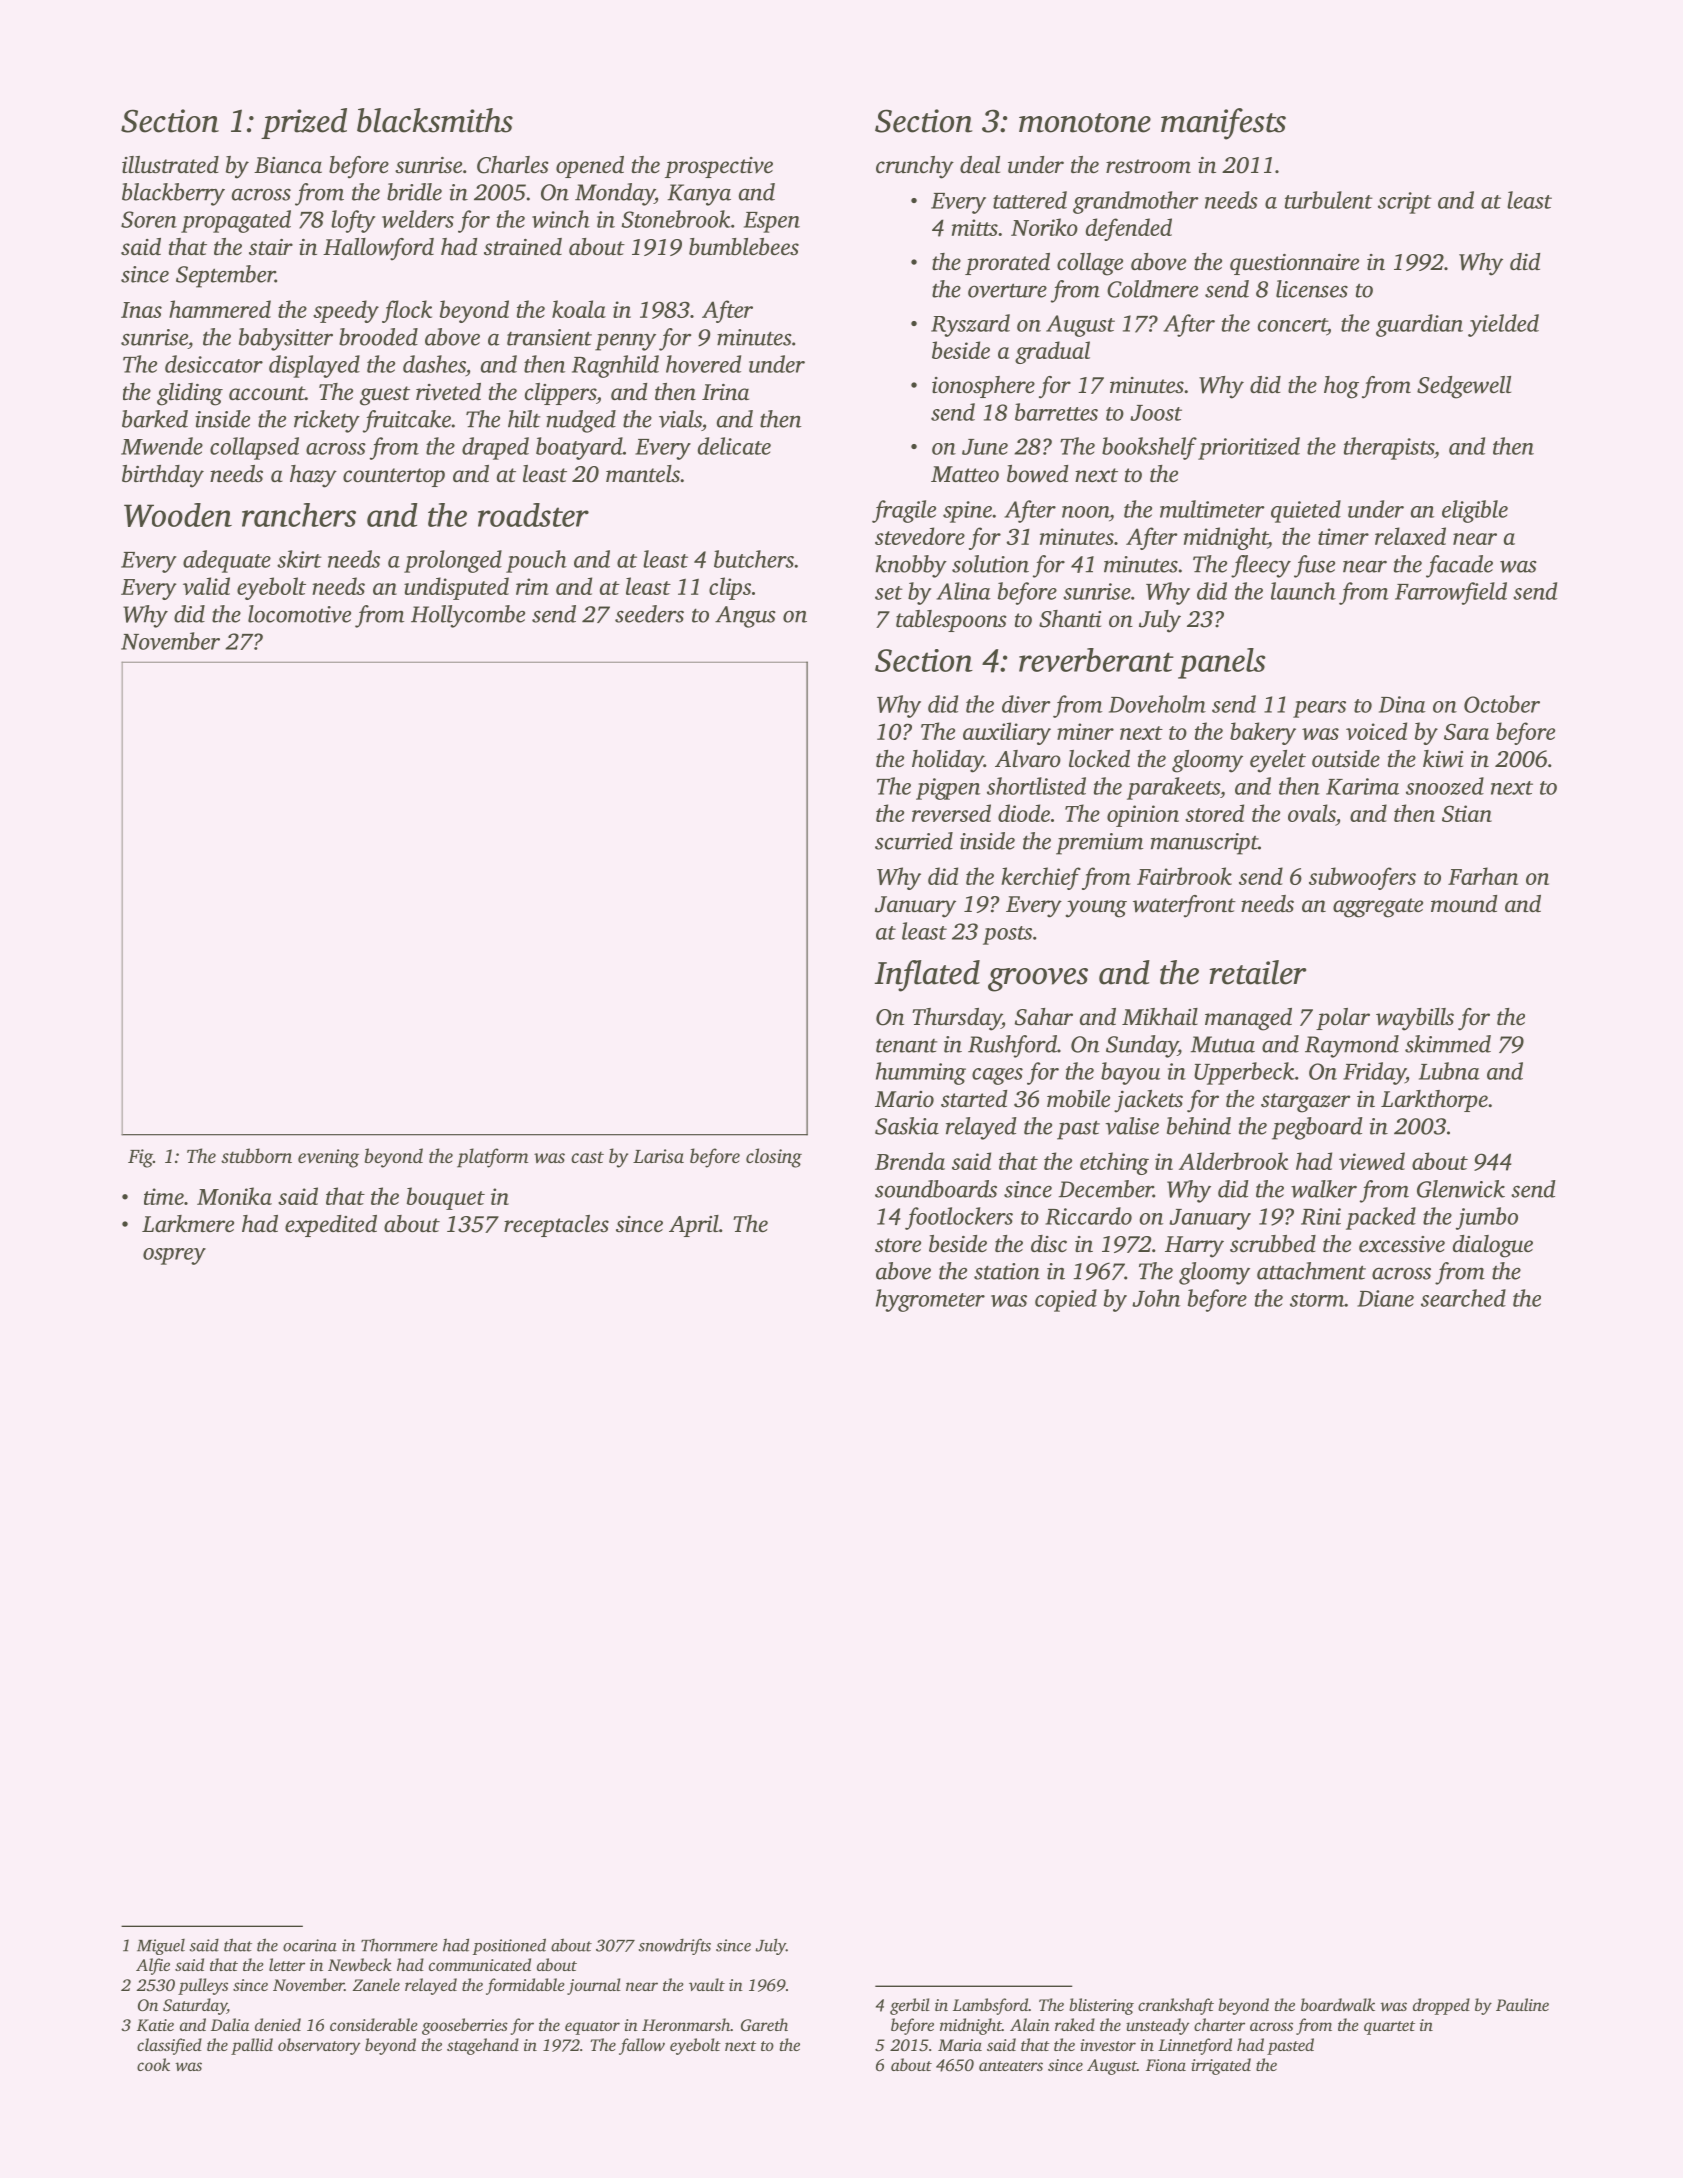 Image resolution: width=1683 pixels, height=2178 pixels. I want to click on cook, so click(153, 2064).
